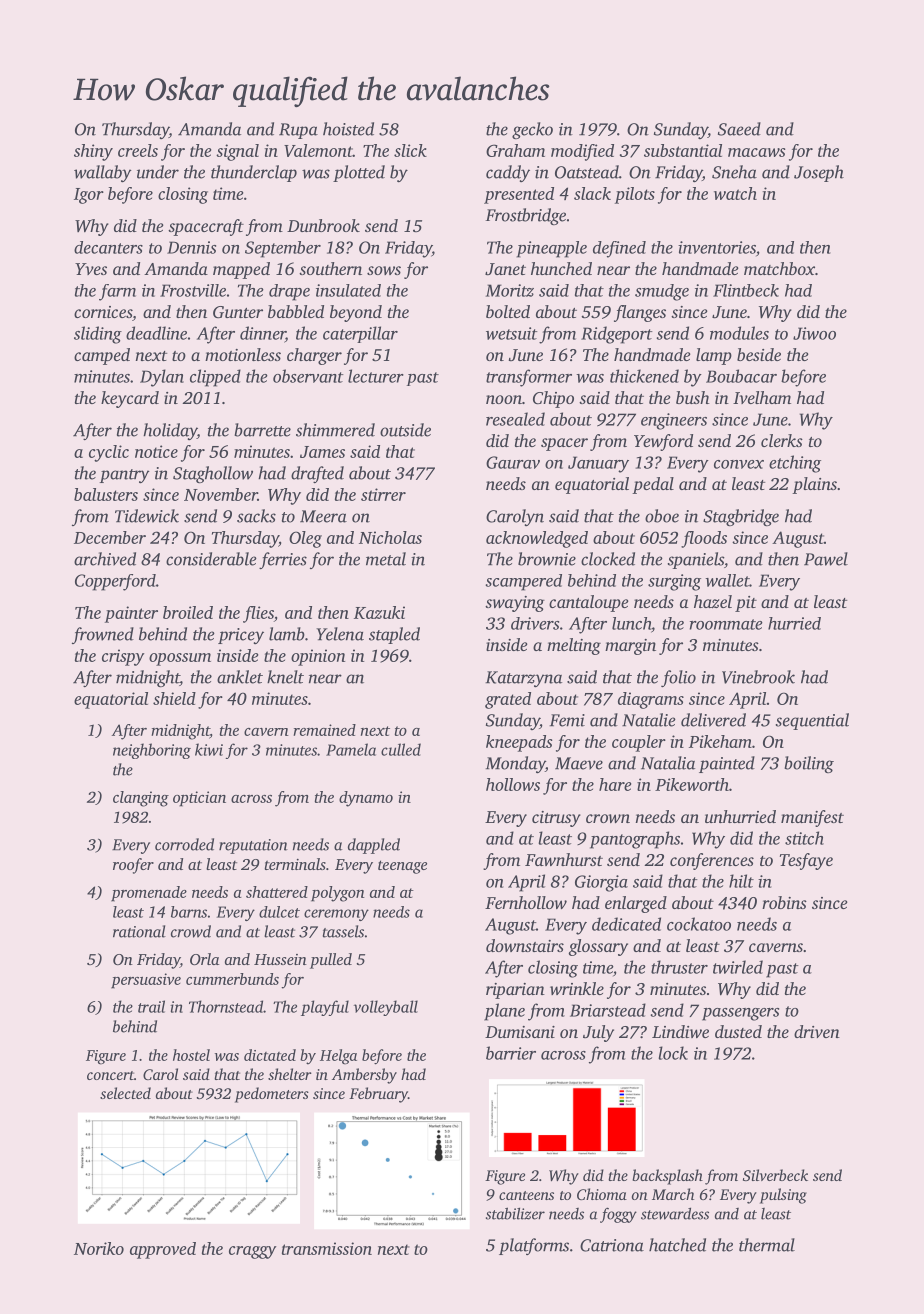  I want to click on Pamela, so click(351, 749).
